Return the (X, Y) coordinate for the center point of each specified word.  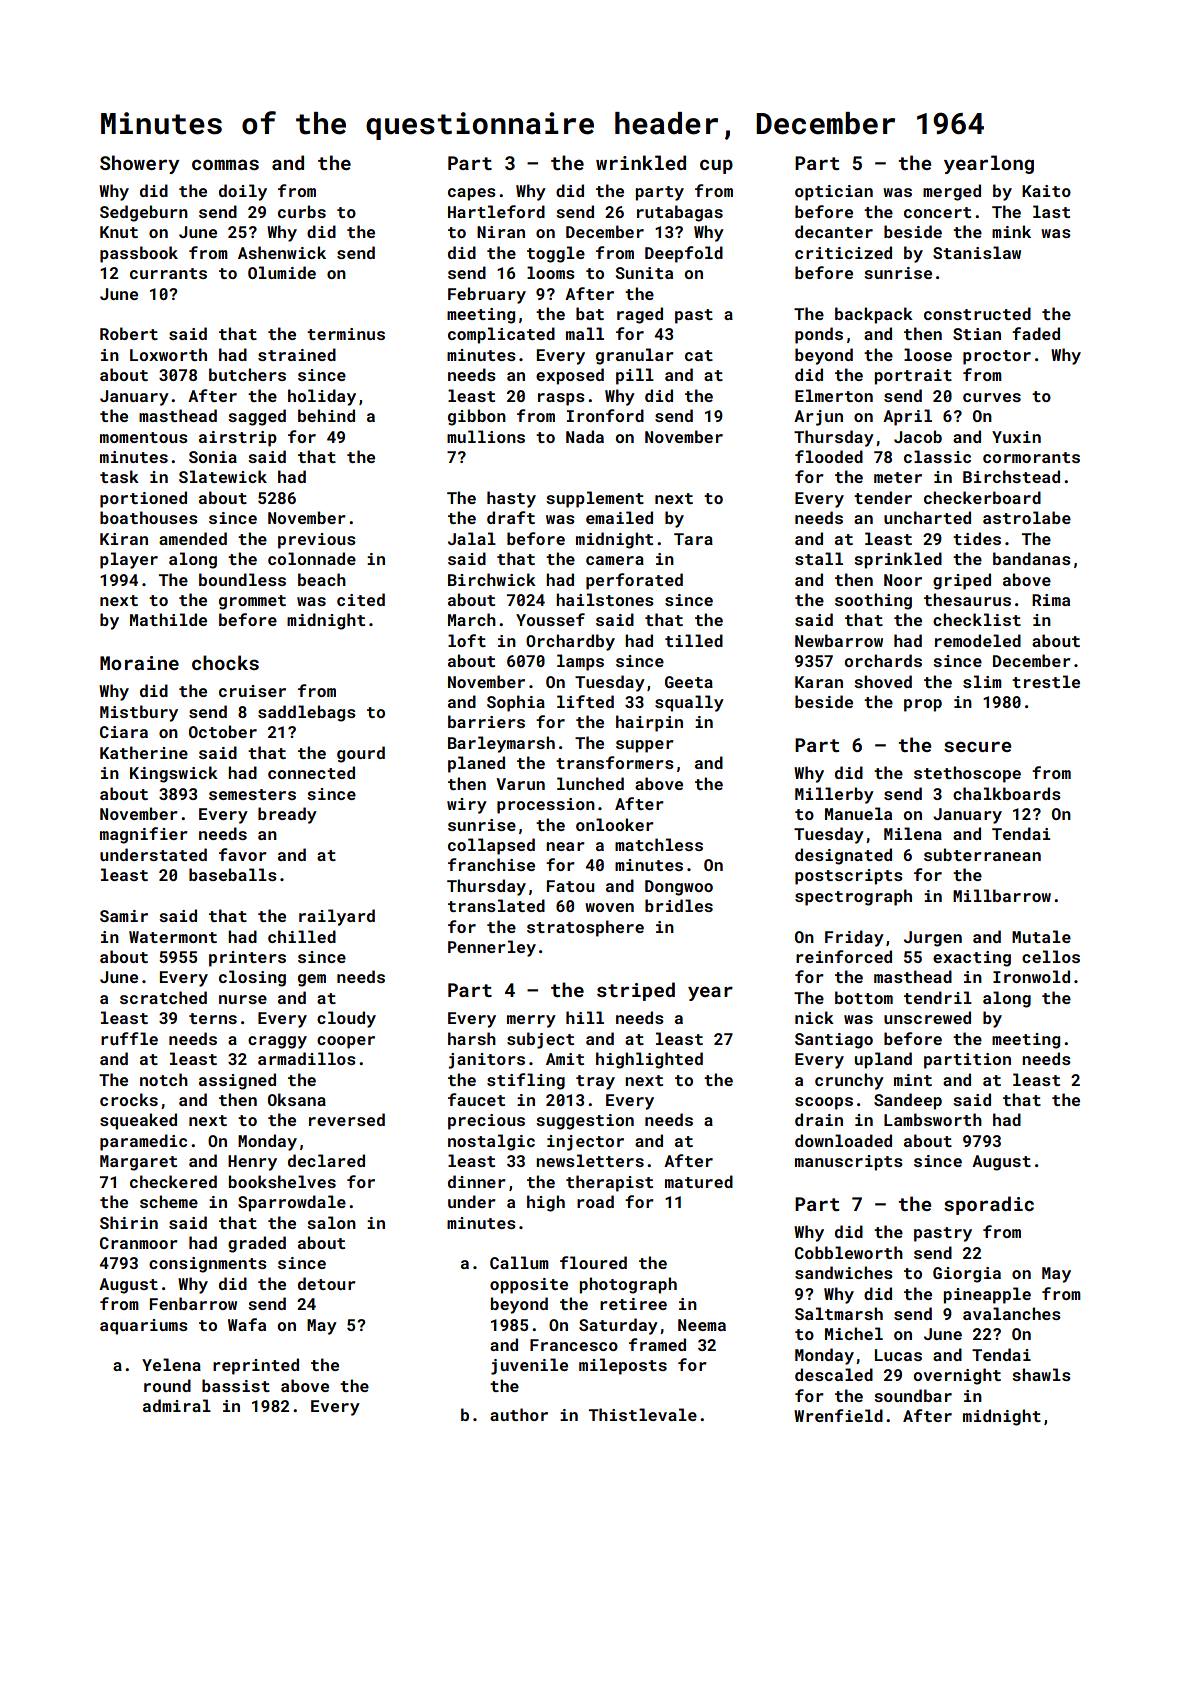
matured (699, 1181)
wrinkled (641, 162)
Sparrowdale (292, 1203)
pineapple (987, 1295)
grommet (252, 602)
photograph (628, 1285)
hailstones (605, 599)
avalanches (1012, 1313)
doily (243, 192)
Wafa (247, 1324)
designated (843, 856)
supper (645, 746)
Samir (124, 916)
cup (716, 166)
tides (977, 538)
